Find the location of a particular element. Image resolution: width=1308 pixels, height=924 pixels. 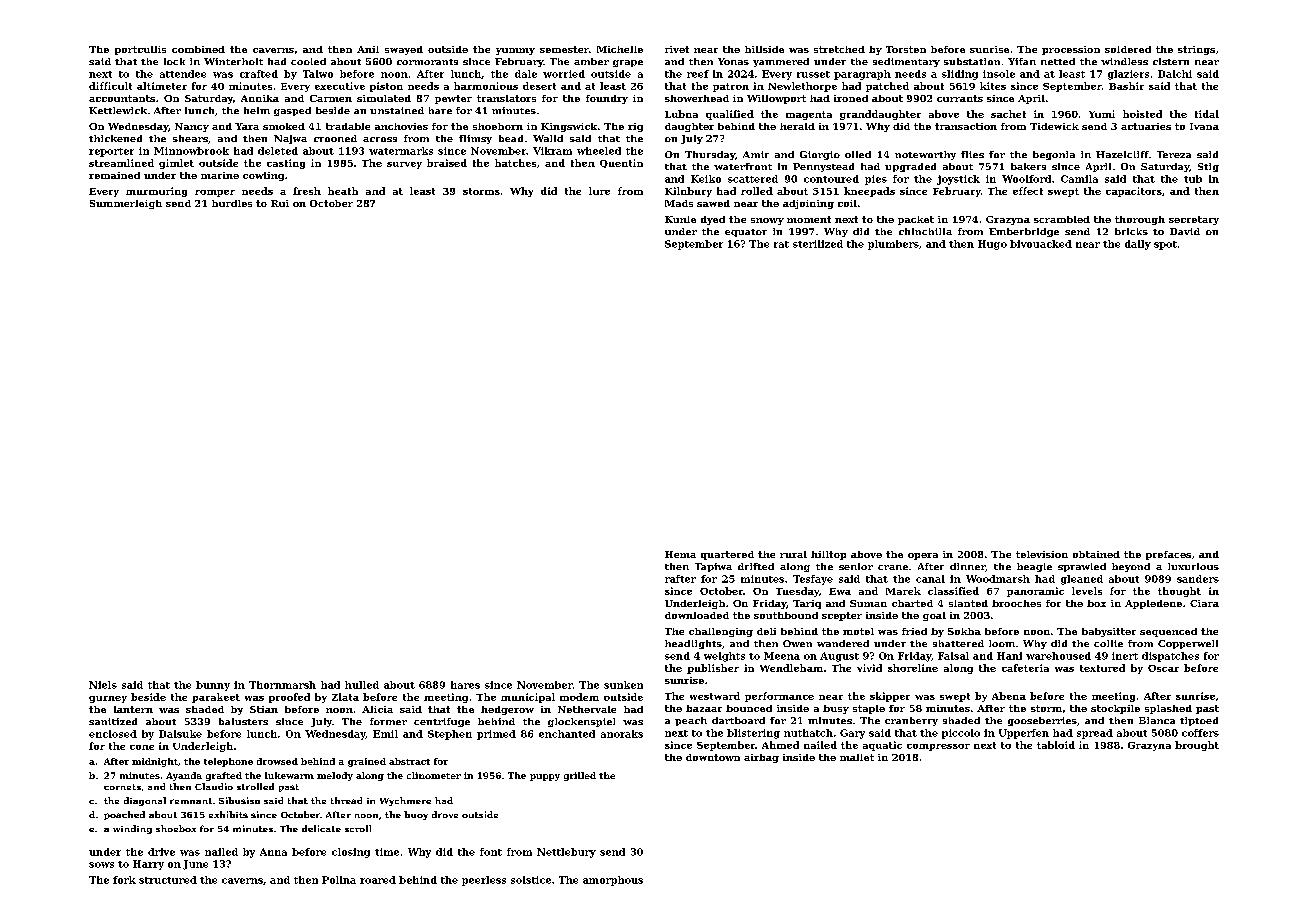

secretary is located at coordinates (1194, 220).
